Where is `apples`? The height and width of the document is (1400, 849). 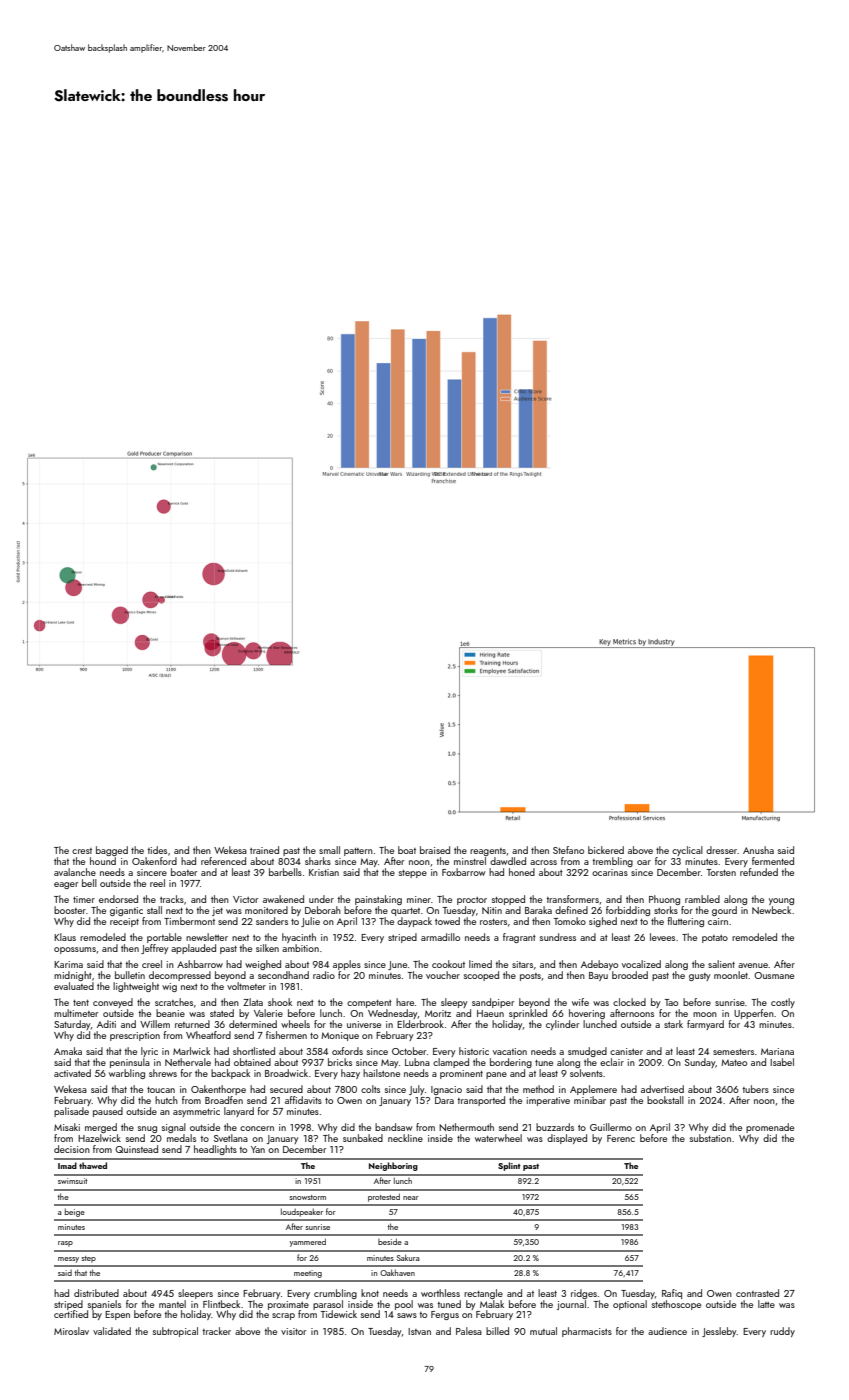
apples is located at coordinates (347, 965).
